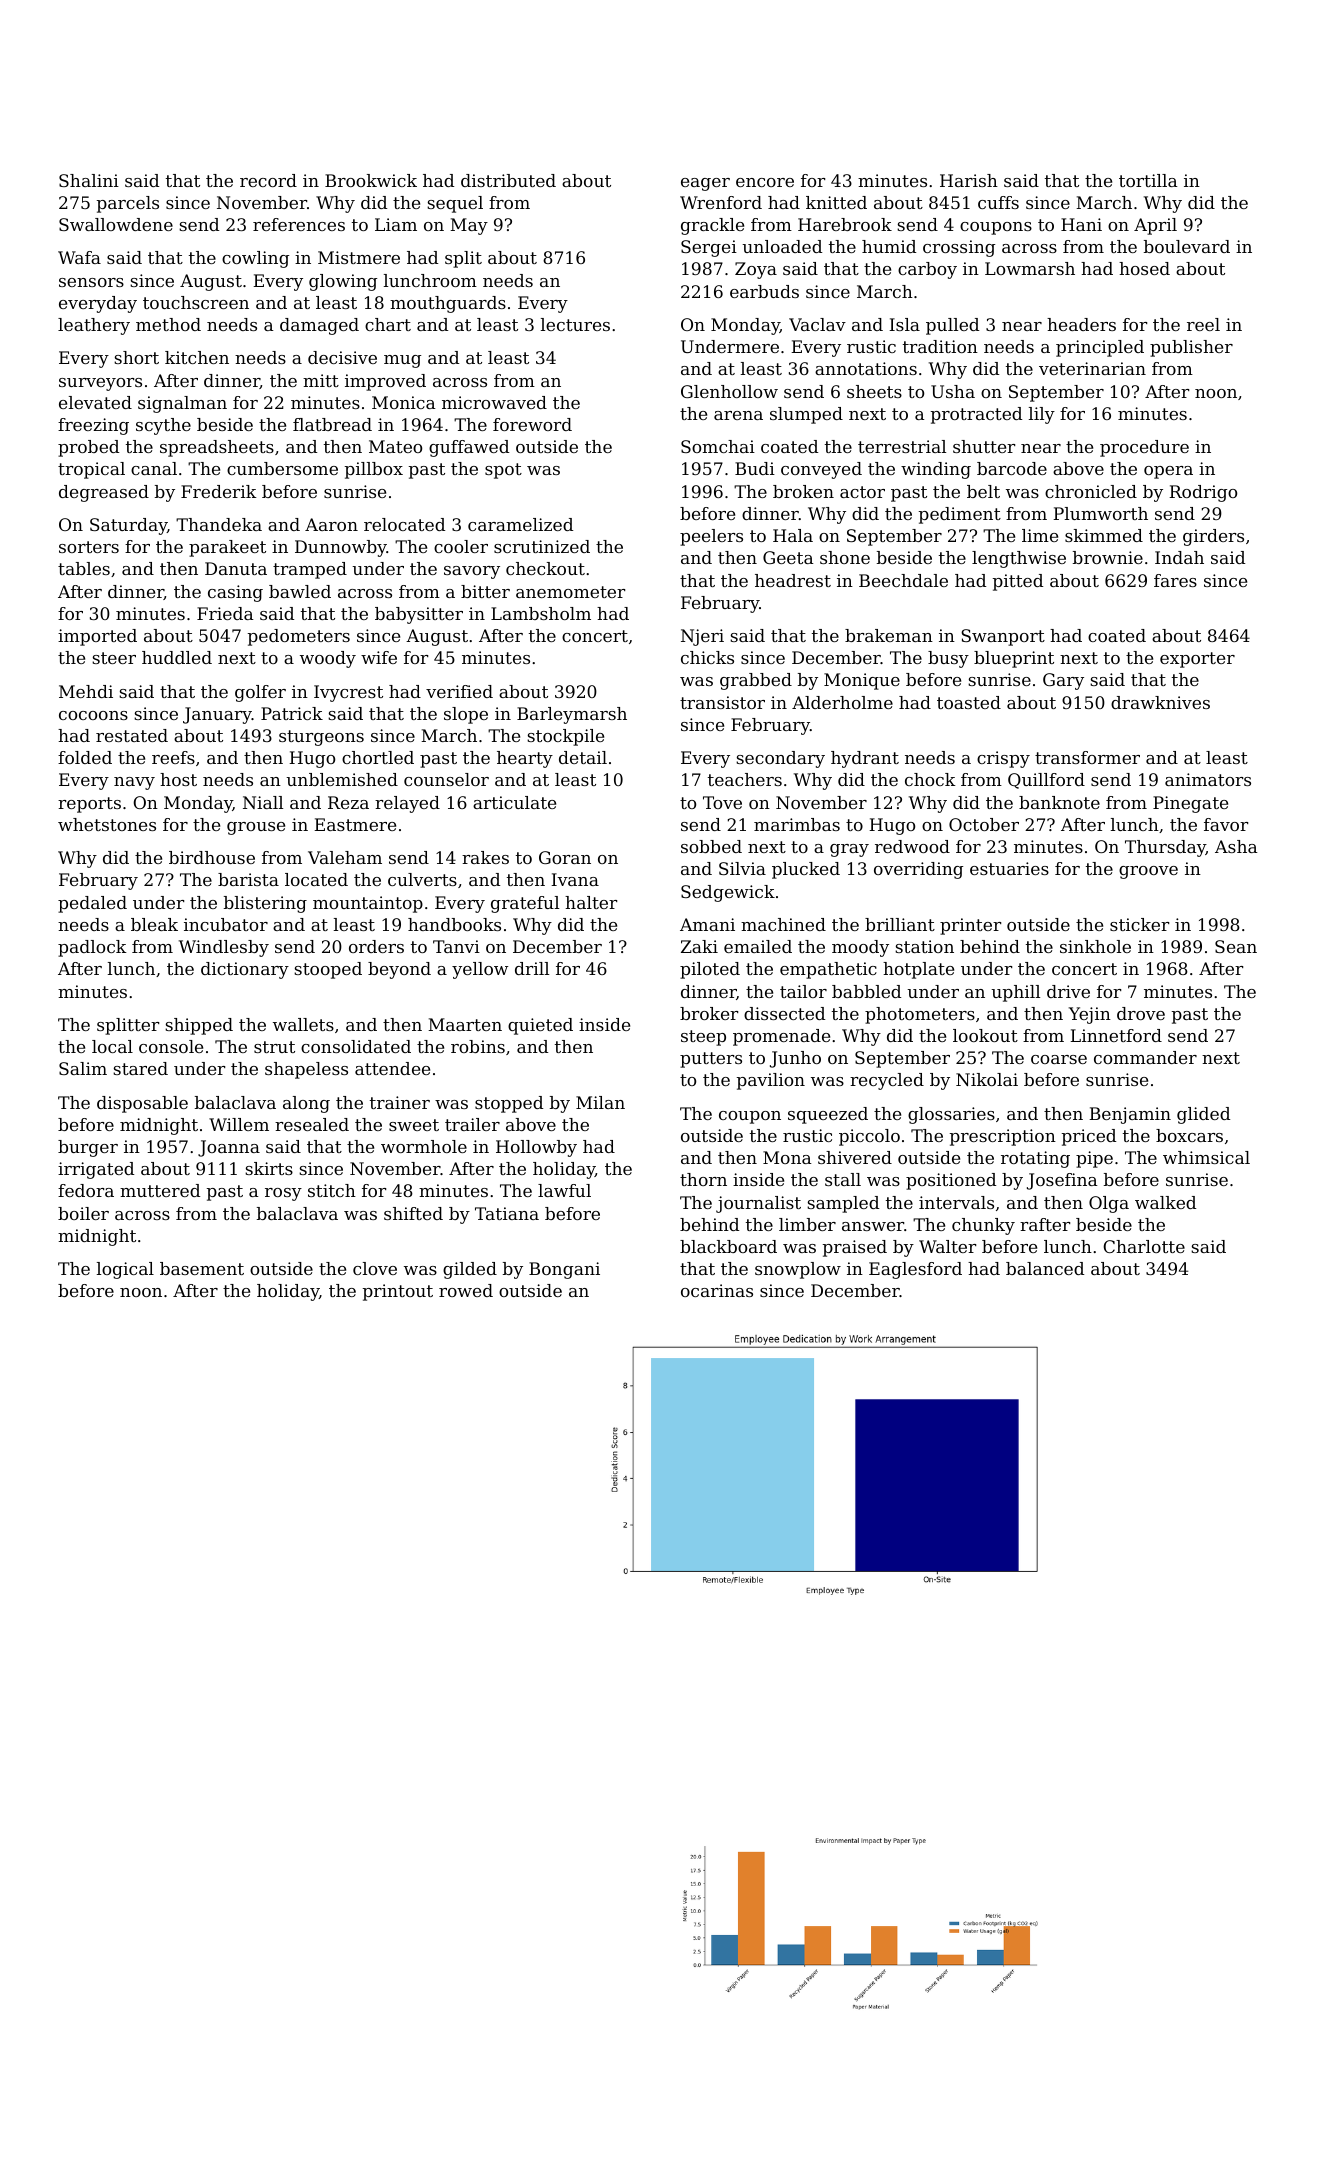  I want to click on estuaries, so click(1009, 868).
